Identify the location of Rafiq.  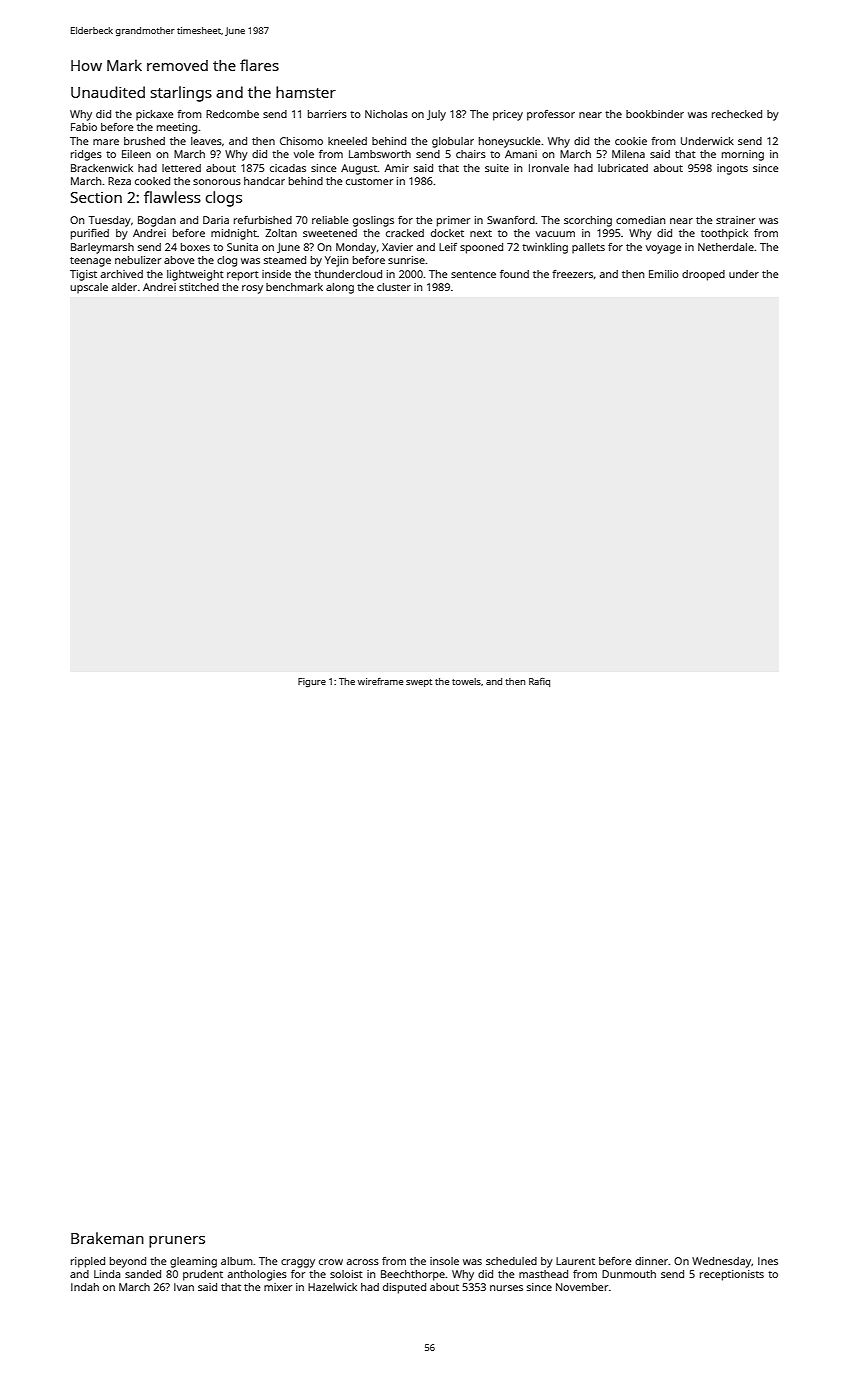
(539, 682).
